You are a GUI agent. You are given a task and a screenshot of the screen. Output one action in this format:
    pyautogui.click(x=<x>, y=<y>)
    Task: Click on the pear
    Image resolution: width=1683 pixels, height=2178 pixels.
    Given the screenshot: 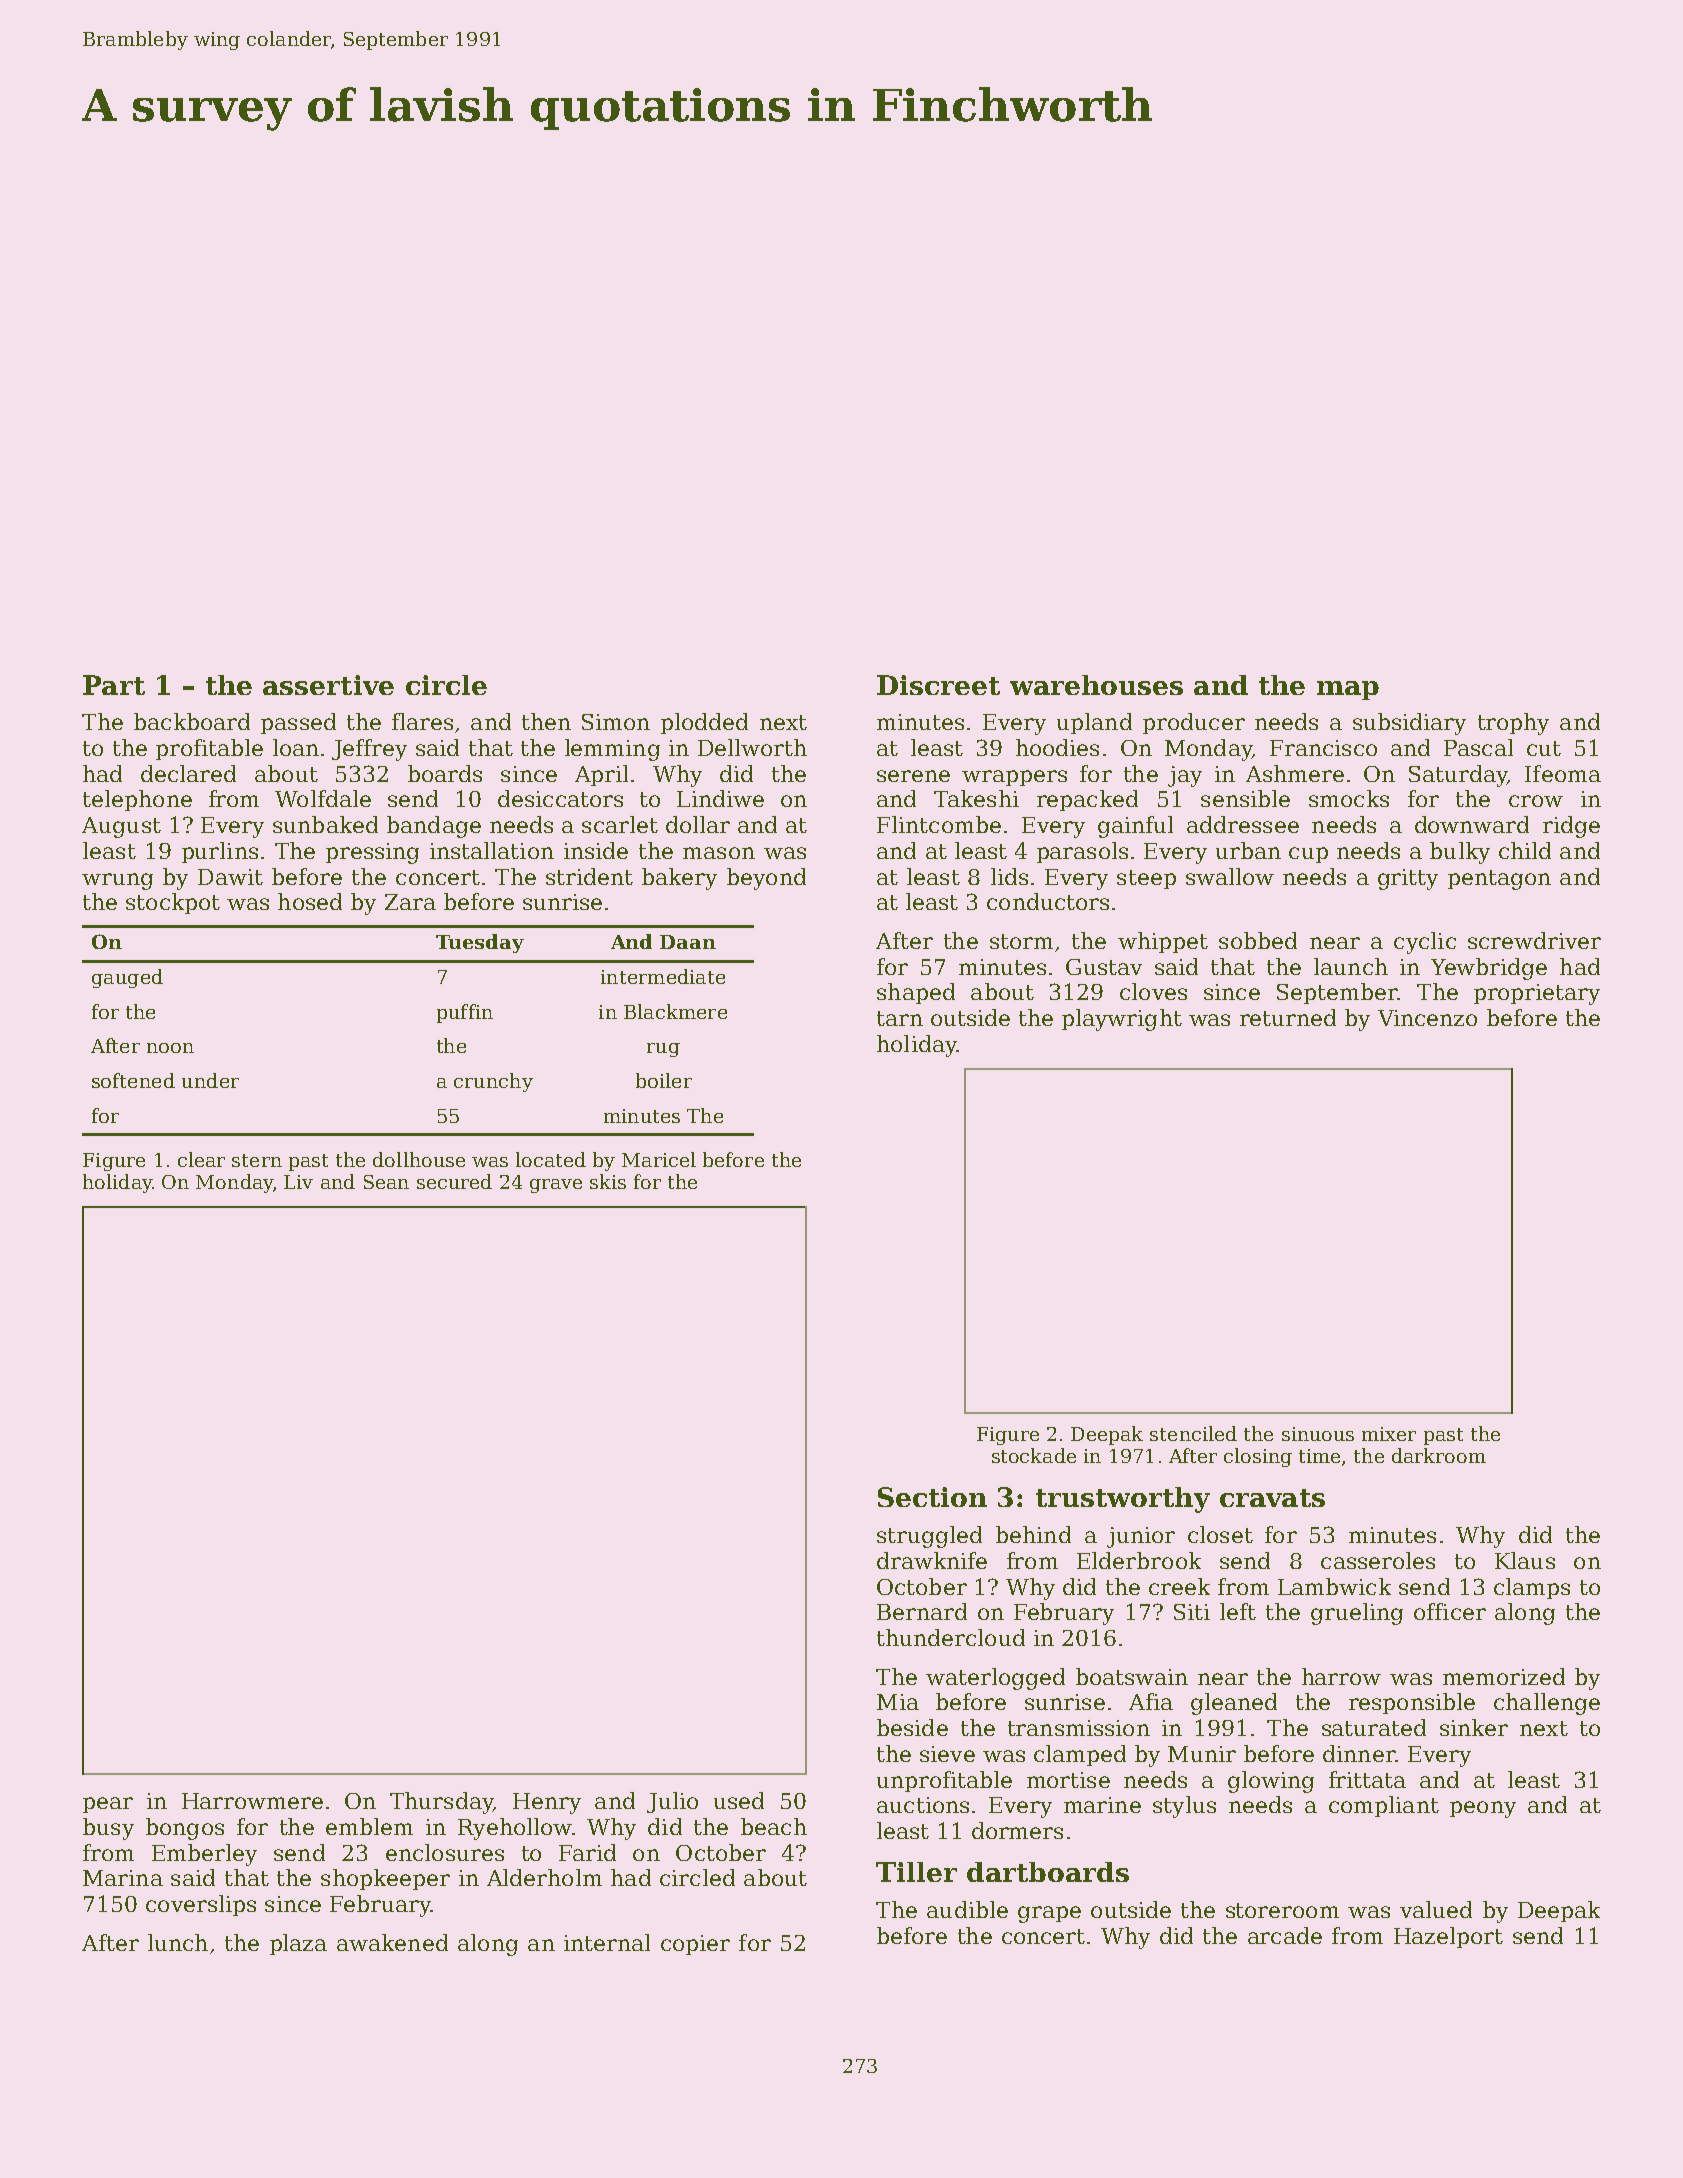 What is the action you would take?
    pyautogui.click(x=108, y=1805)
